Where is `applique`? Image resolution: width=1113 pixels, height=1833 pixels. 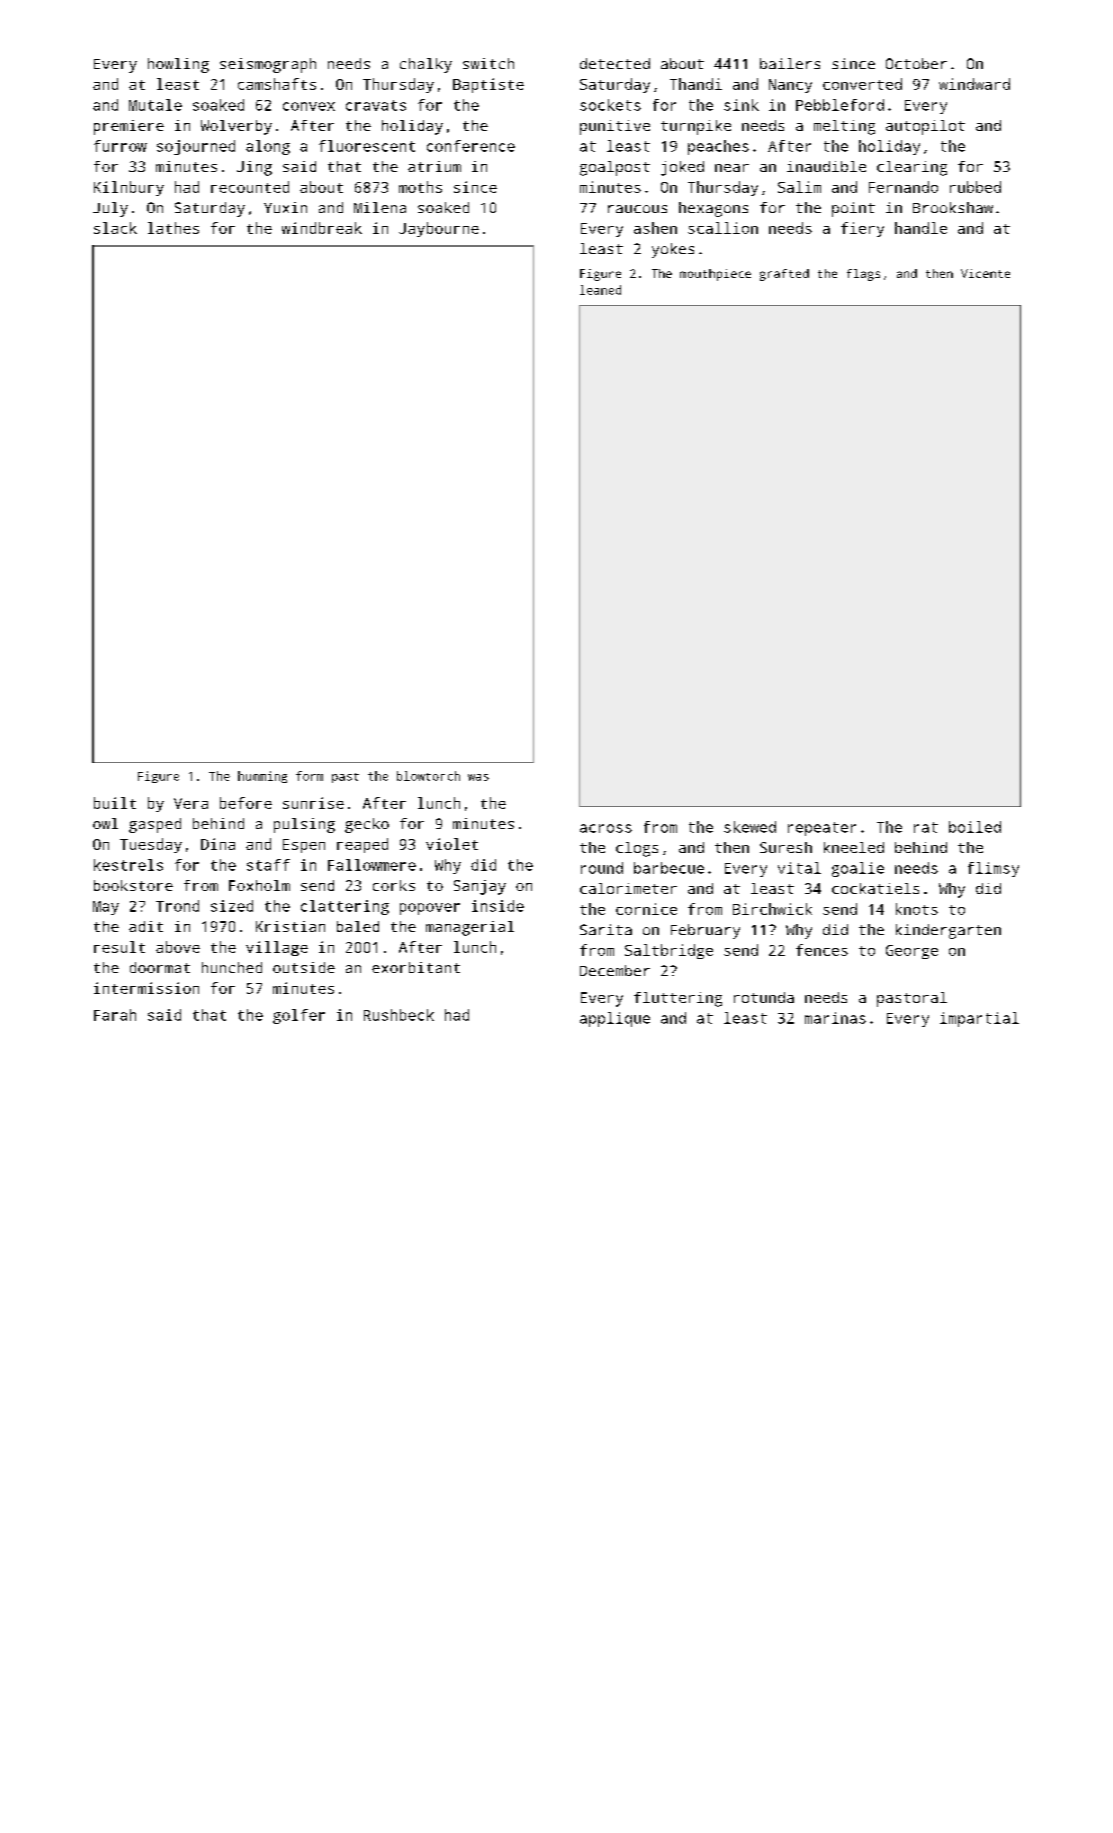
applique is located at coordinates (615, 1019).
